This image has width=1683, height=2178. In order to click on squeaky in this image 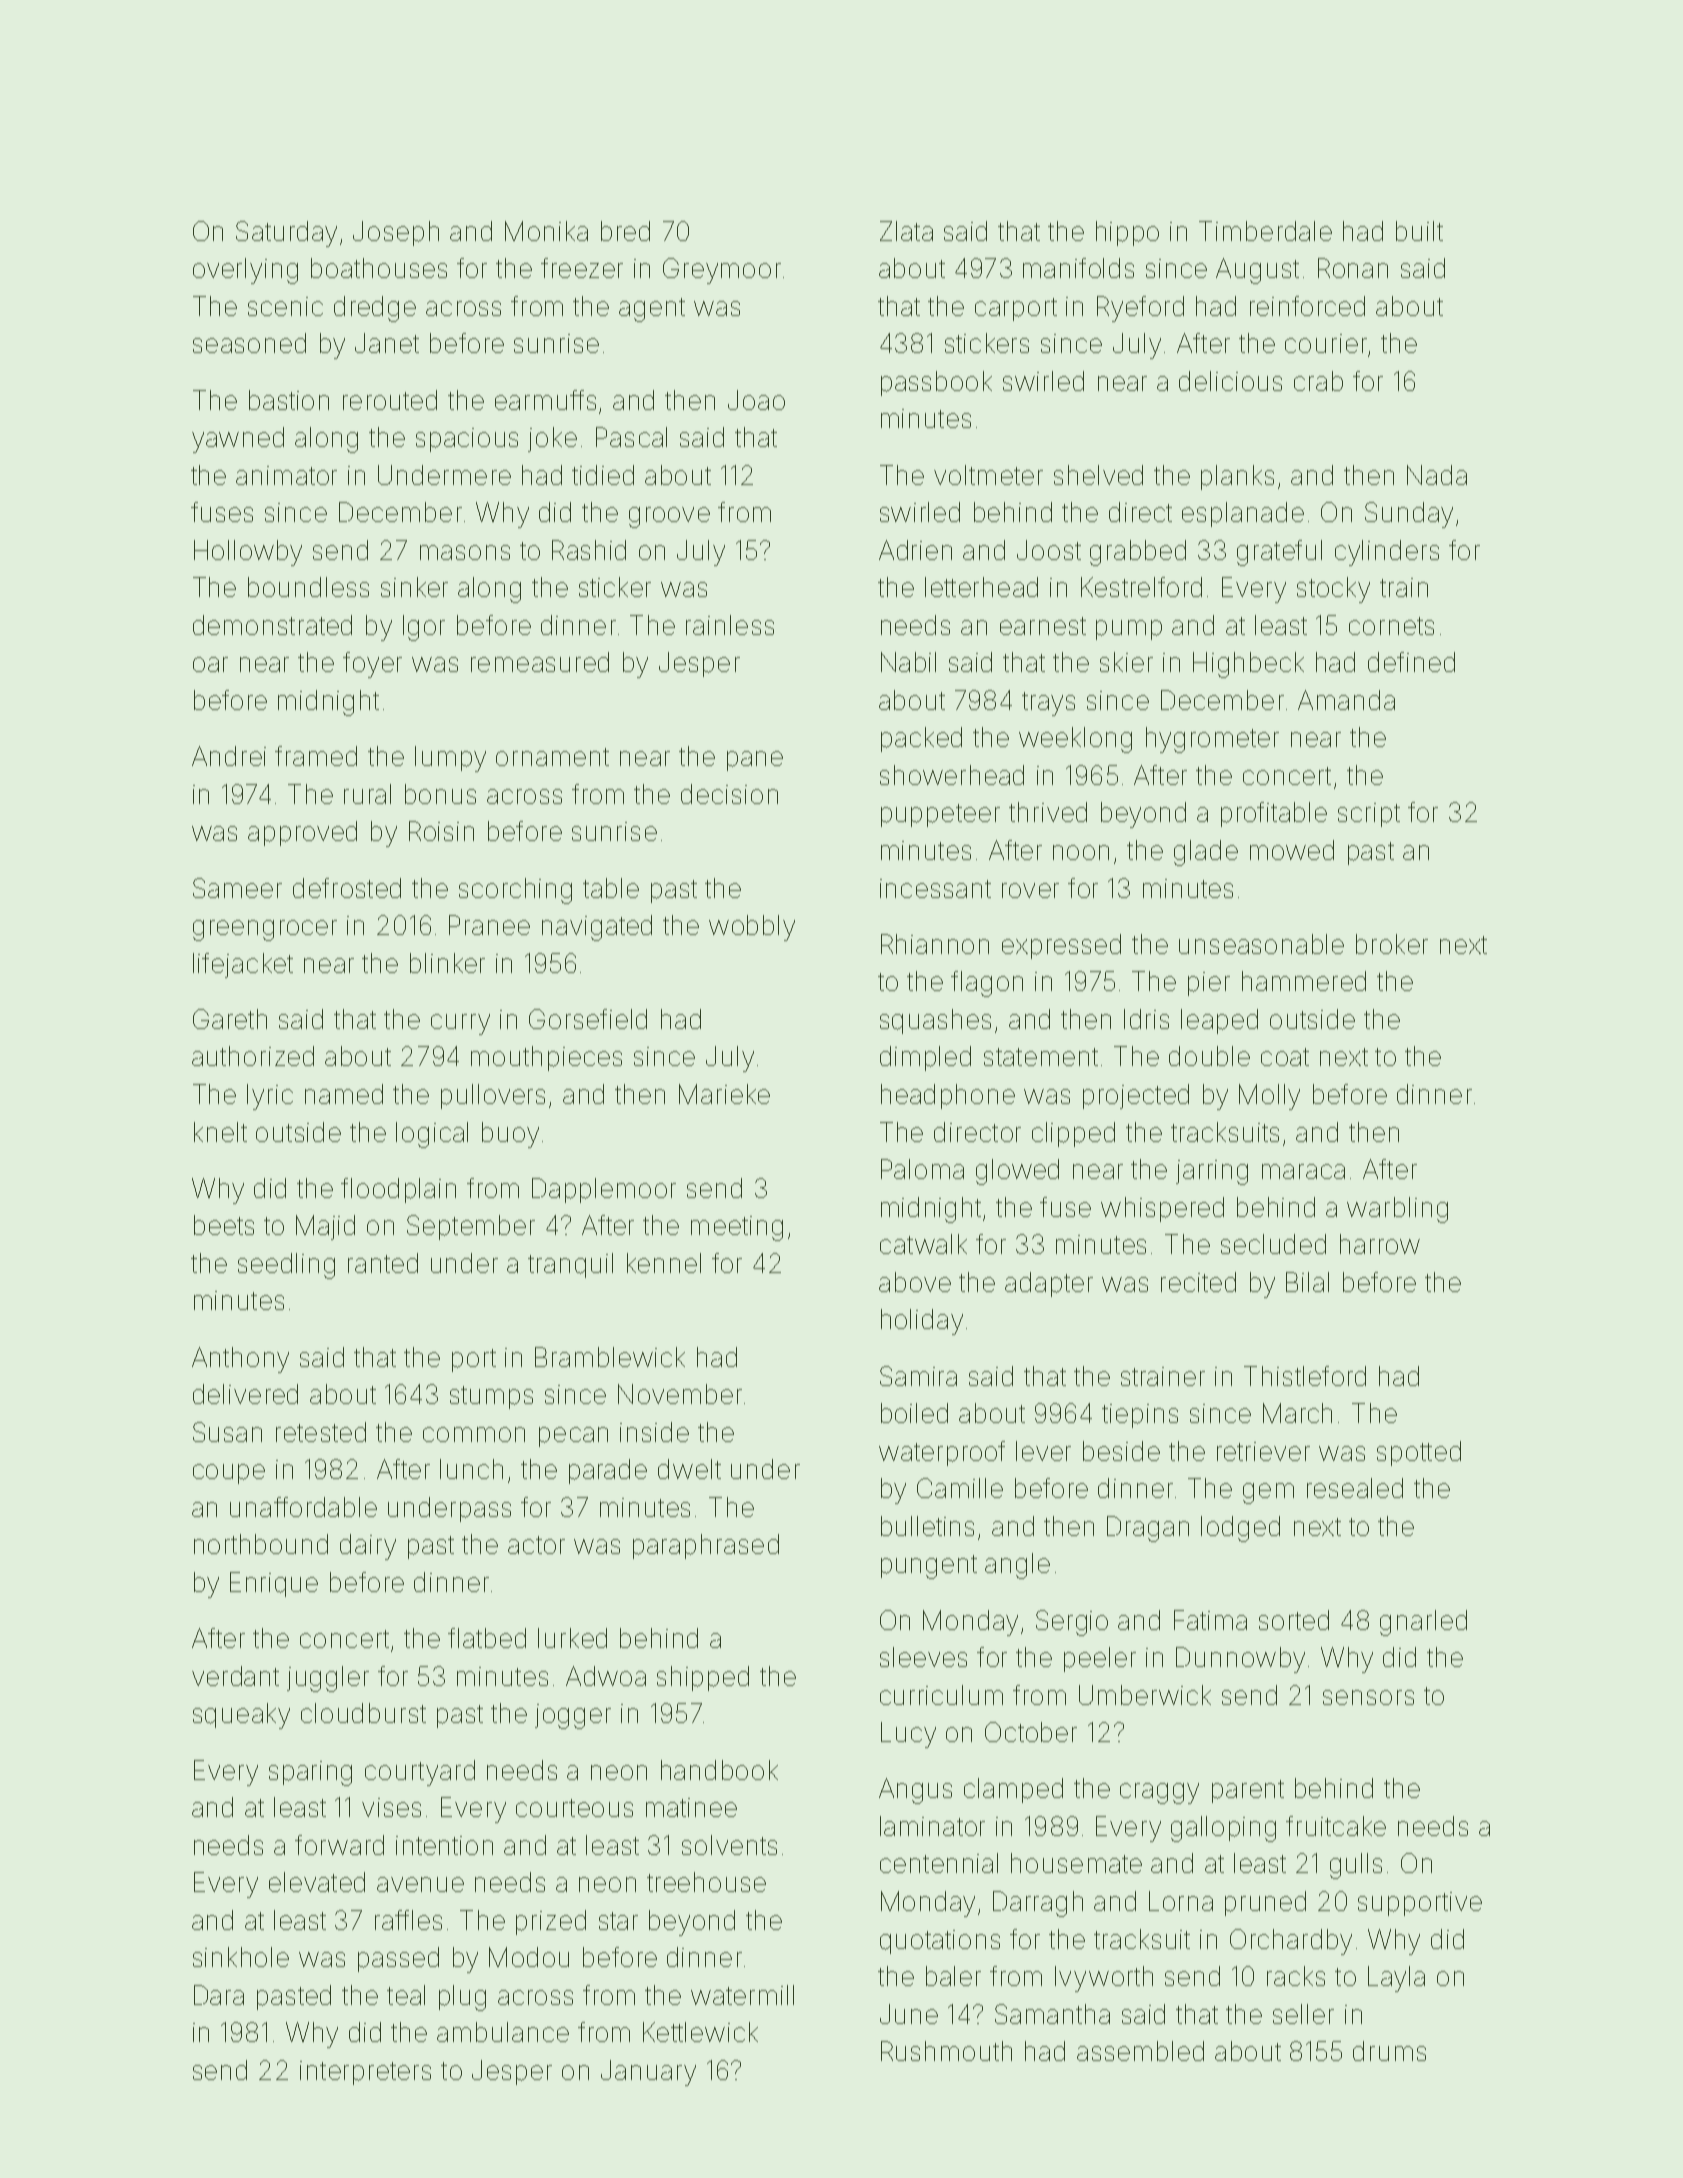, I will do `click(241, 1716)`.
